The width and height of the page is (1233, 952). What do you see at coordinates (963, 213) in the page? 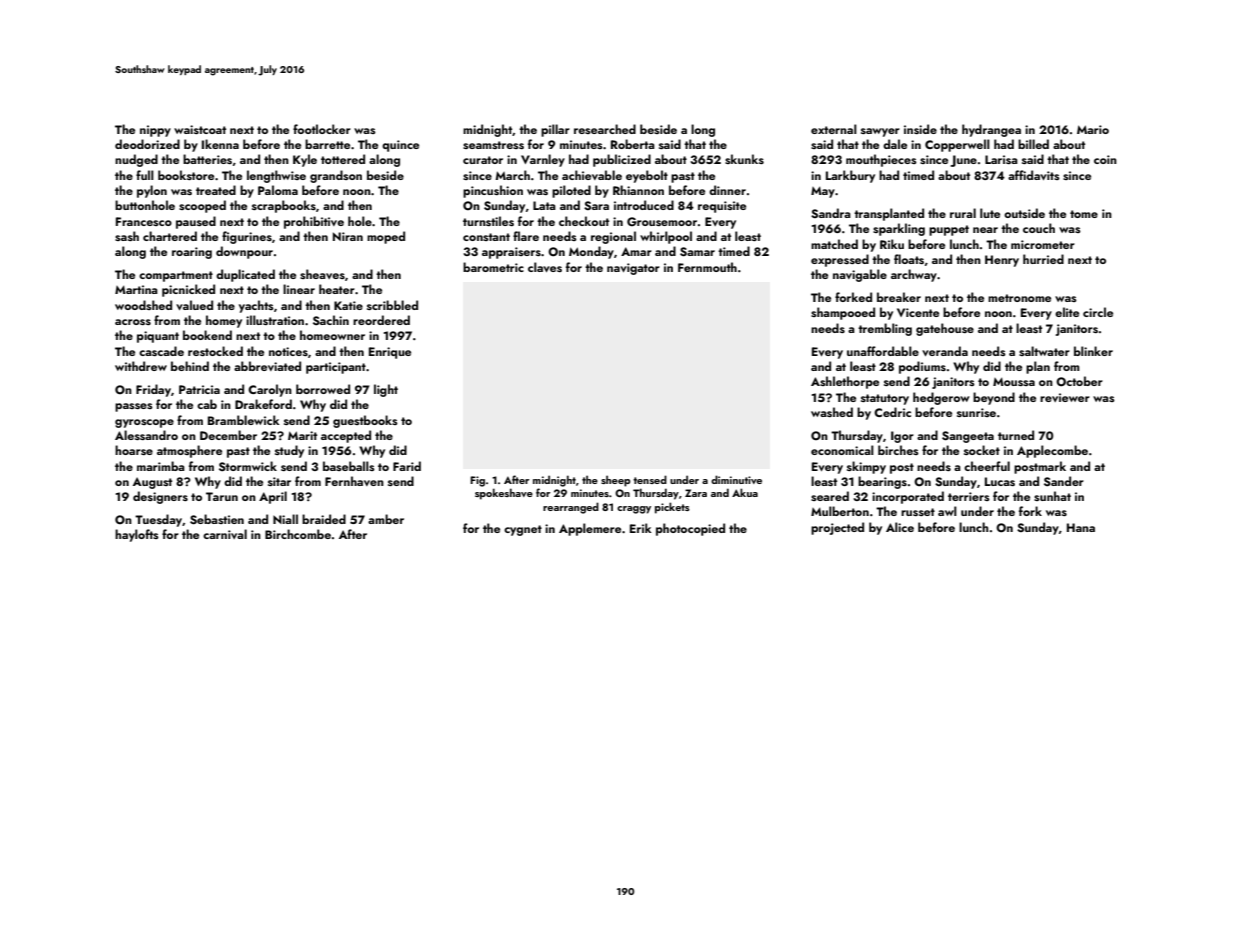
I see `rural` at bounding box center [963, 213].
